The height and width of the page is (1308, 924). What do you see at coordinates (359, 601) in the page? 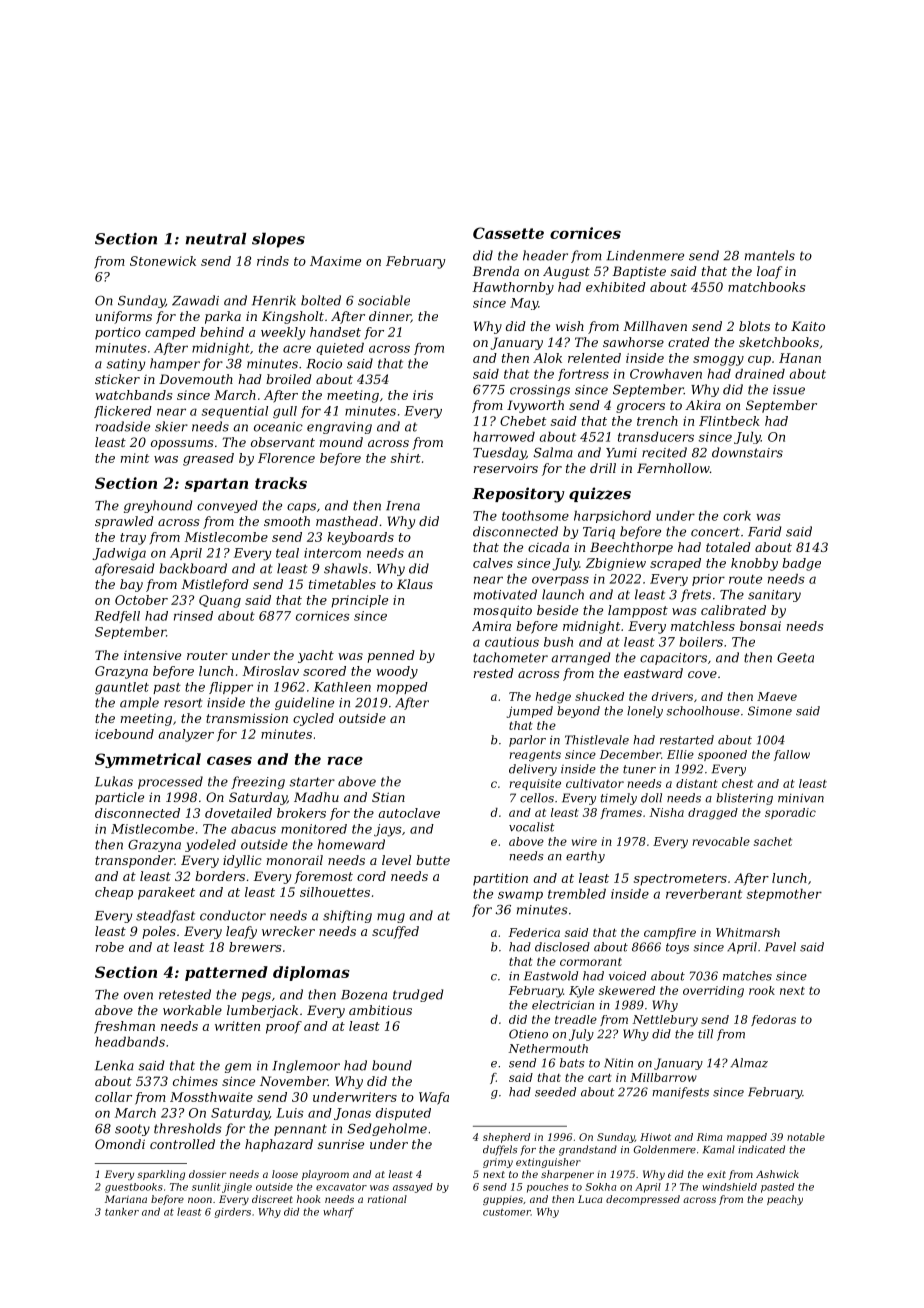
I see `principle` at bounding box center [359, 601].
